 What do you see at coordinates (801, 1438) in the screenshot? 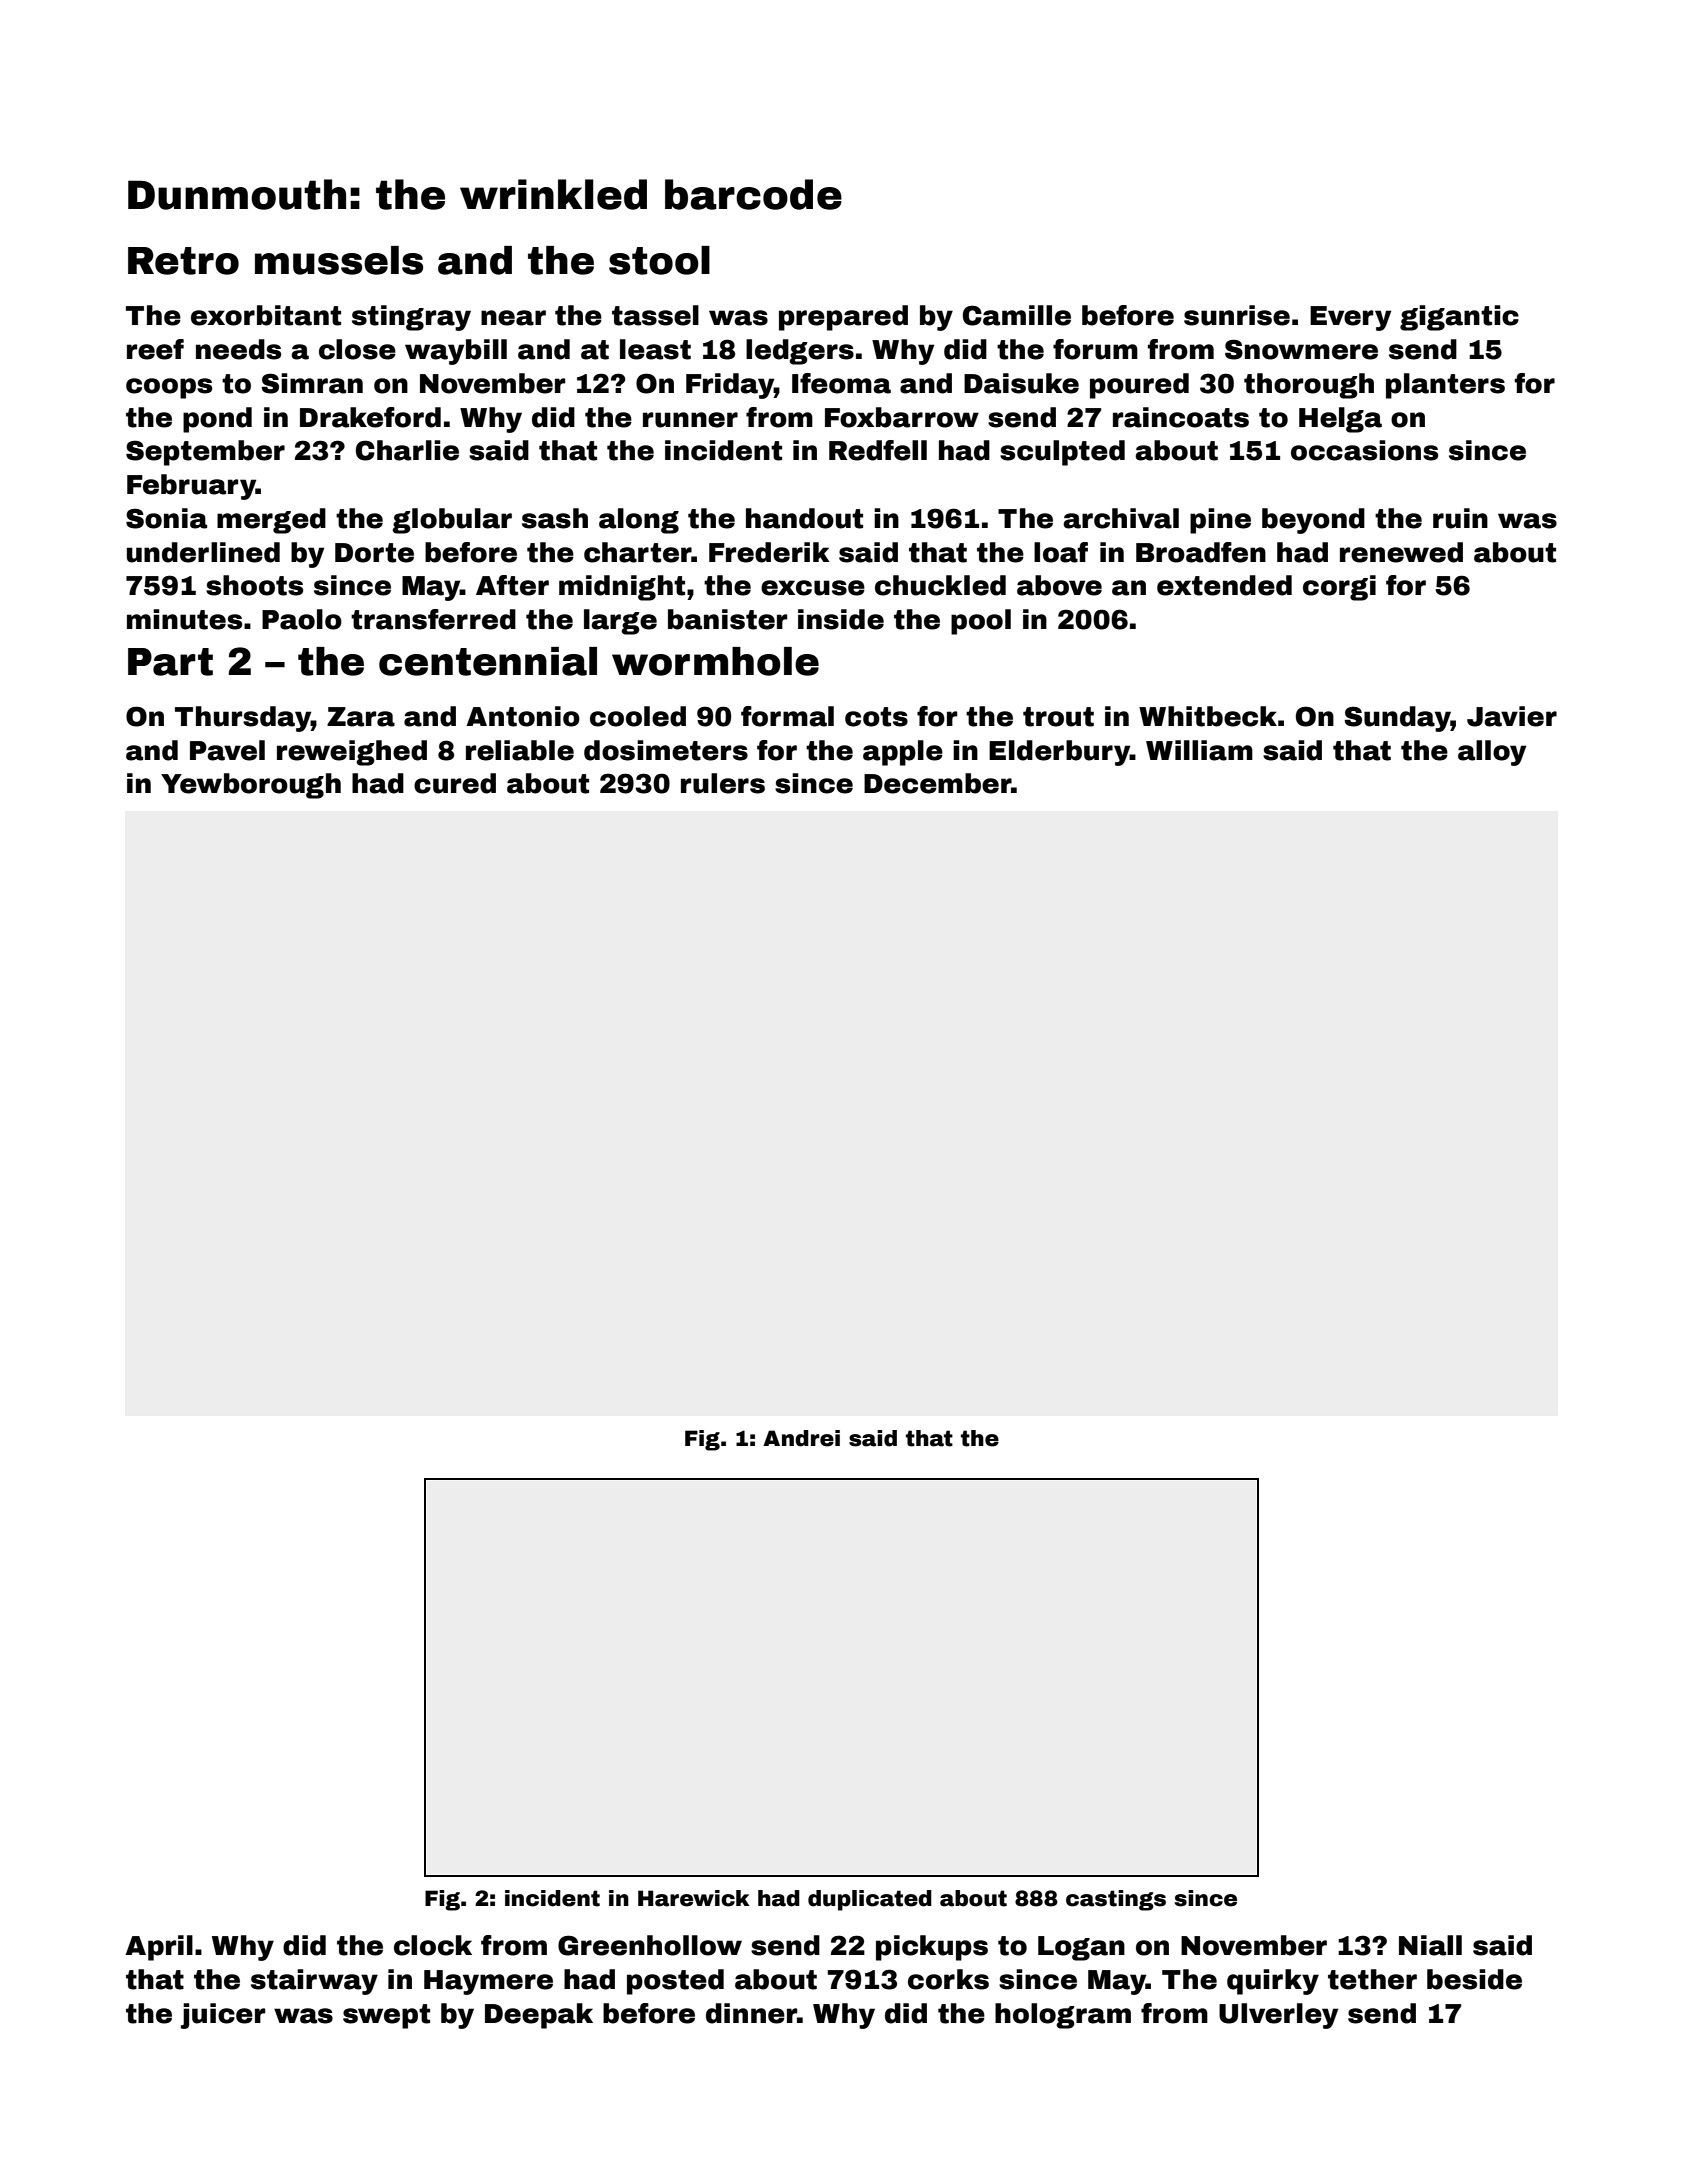
I see `Andrei` at bounding box center [801, 1438].
